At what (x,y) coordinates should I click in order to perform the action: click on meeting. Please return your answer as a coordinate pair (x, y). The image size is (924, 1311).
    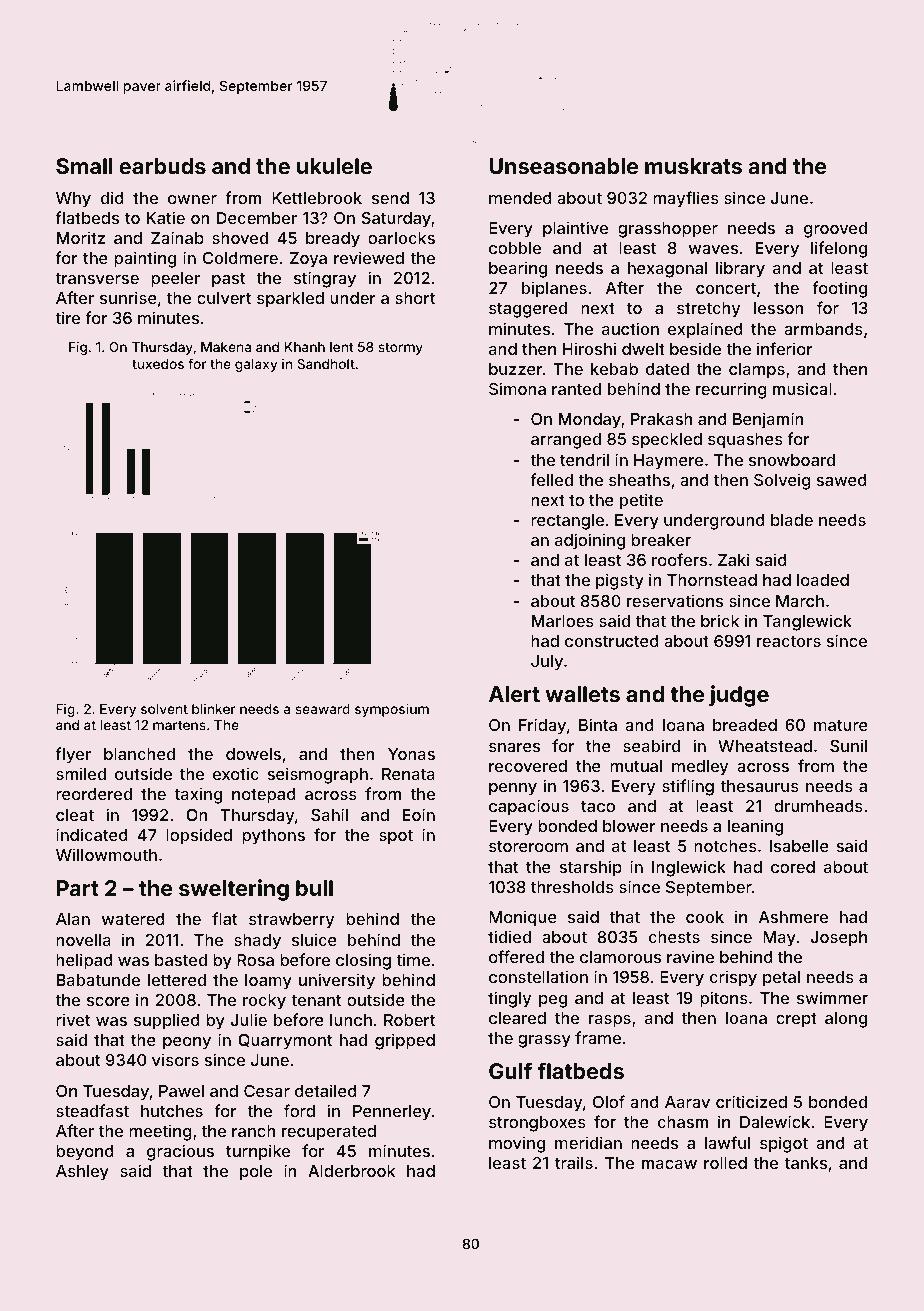
    Looking at the image, I should click on (160, 1132).
